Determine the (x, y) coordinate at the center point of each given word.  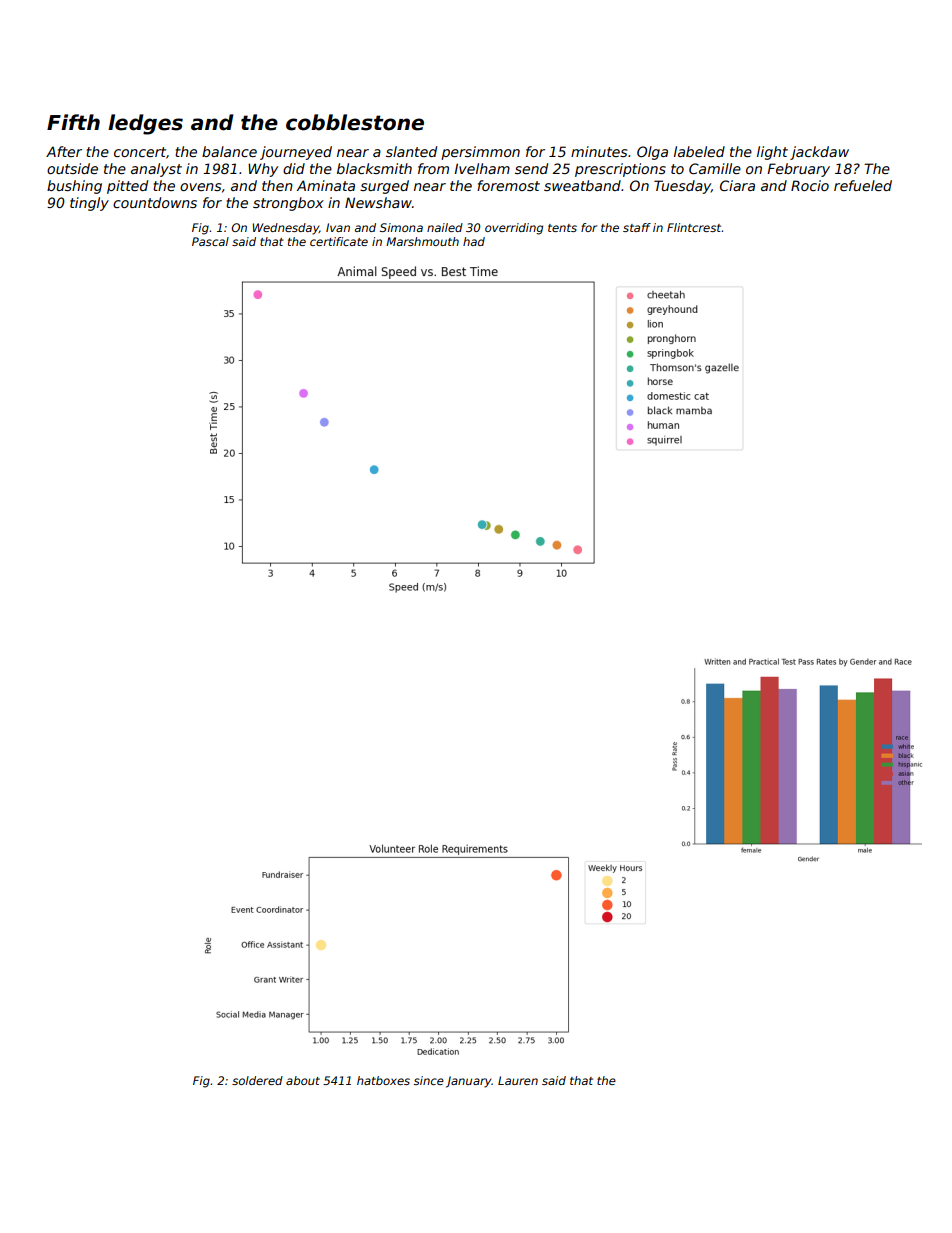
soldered (257, 1080)
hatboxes (383, 1080)
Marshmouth (422, 241)
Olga (652, 153)
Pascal (210, 241)
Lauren (518, 1080)
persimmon (480, 153)
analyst (156, 170)
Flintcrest (694, 227)
